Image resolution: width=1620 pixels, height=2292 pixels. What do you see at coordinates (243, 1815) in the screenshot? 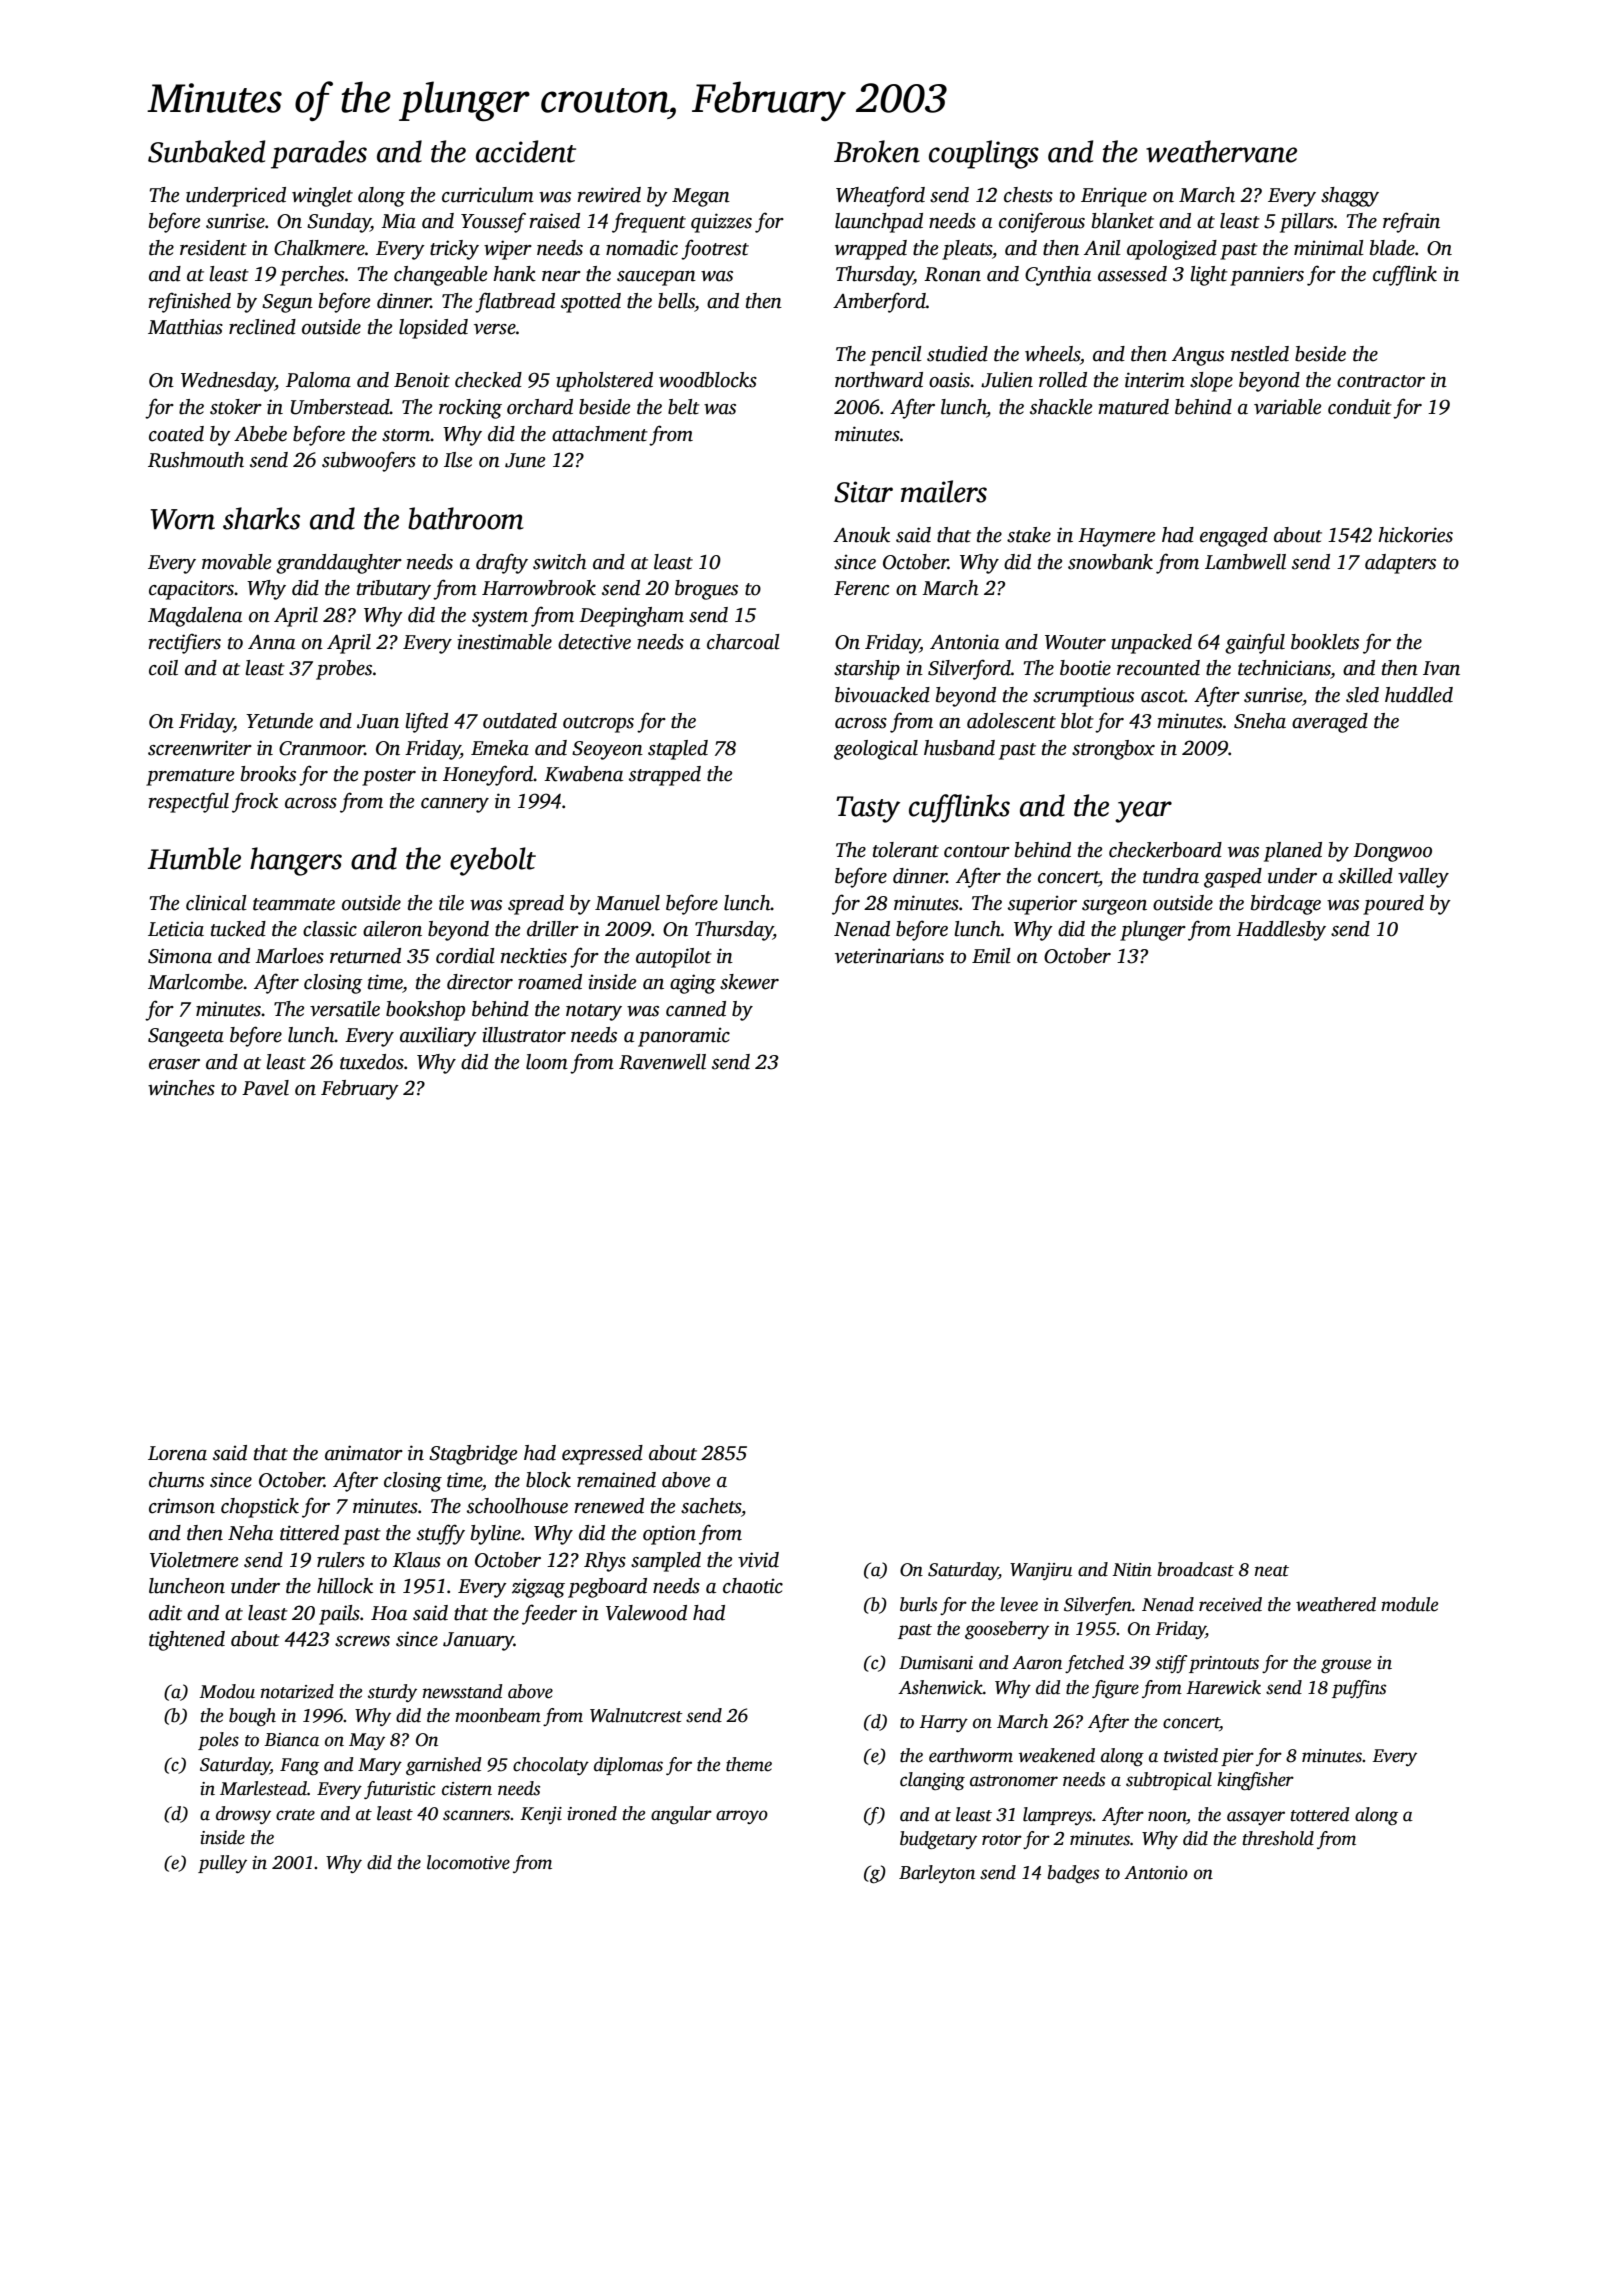
I see `drowsy` at bounding box center [243, 1815].
